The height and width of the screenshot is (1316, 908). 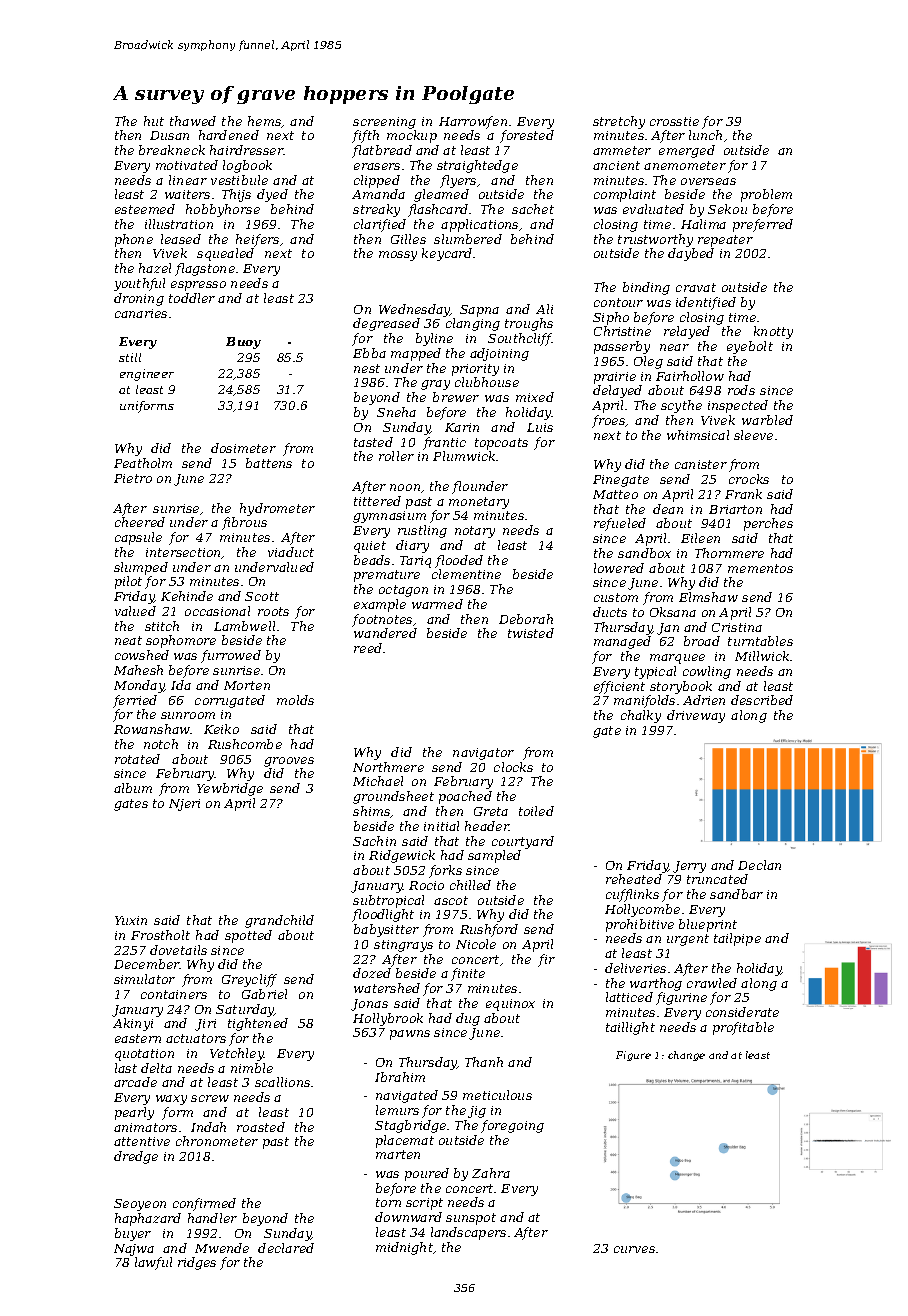 I want to click on hobbyhorse, so click(x=223, y=210).
